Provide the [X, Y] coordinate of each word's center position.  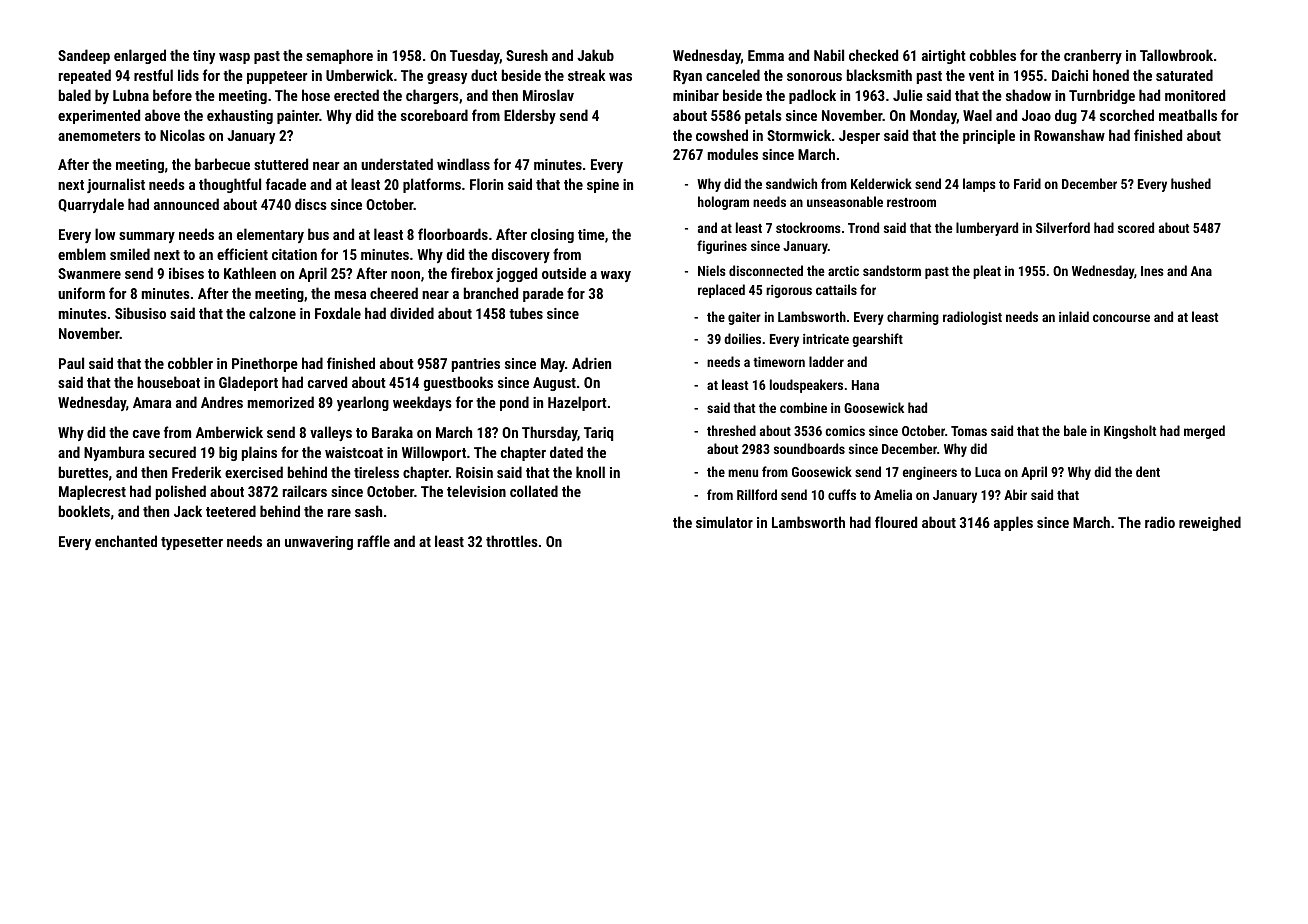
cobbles [993, 55]
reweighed [1210, 523]
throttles [512, 541]
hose [316, 95]
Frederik [196, 472]
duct [484, 75]
